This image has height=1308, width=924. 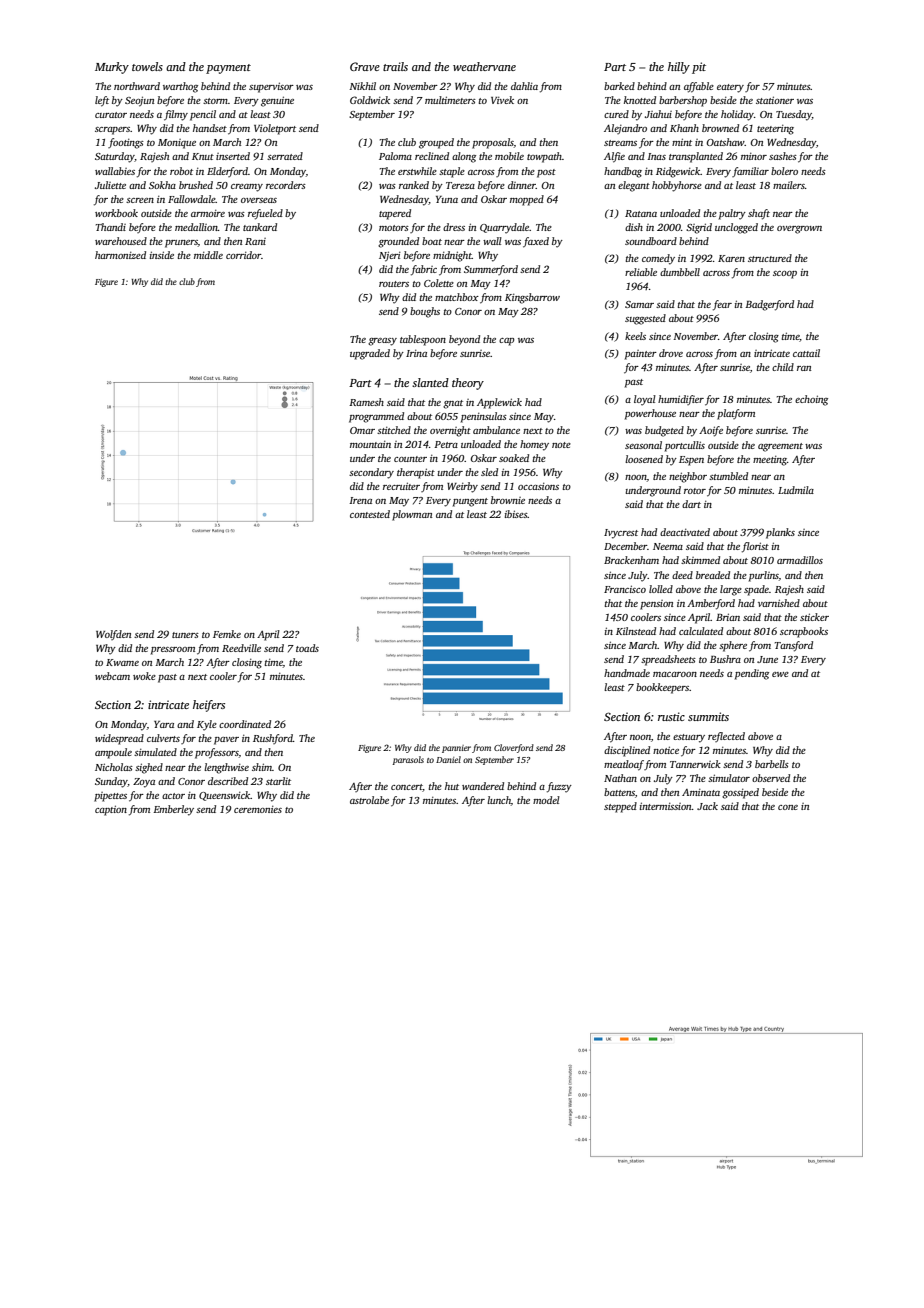 What do you see at coordinates (259, 200) in the image?
I see `overseas` at bounding box center [259, 200].
